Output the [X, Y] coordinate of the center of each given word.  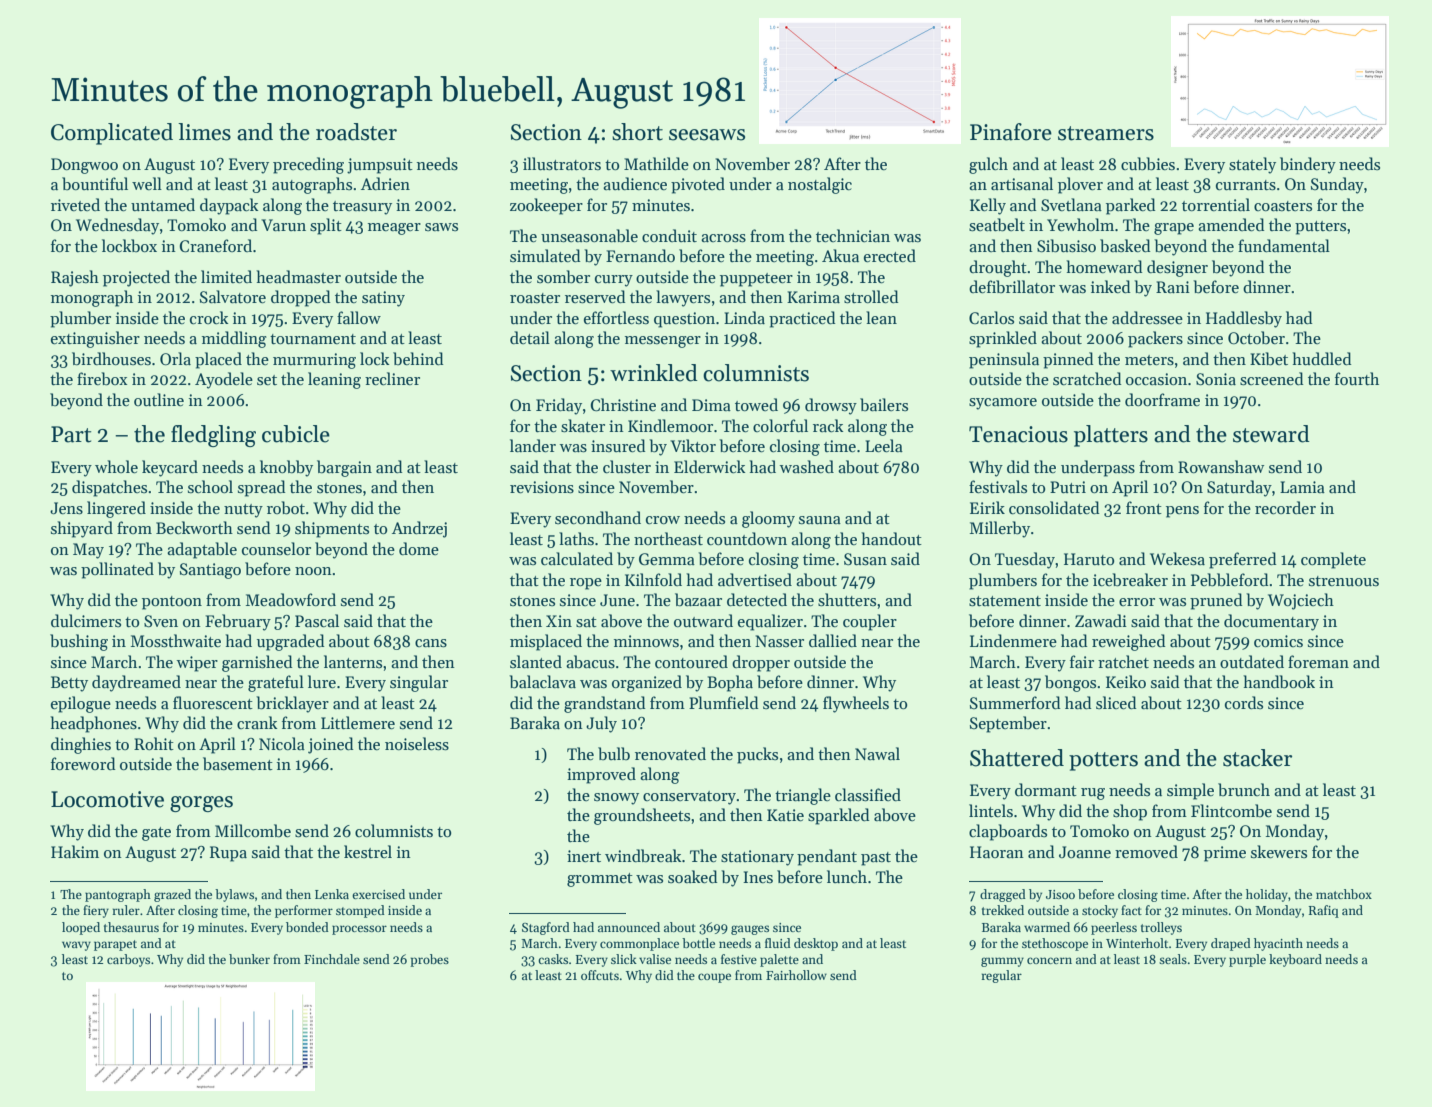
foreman [1318, 661]
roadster [356, 132]
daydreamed [136, 683]
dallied [833, 640]
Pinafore [1011, 132]
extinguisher [95, 339]
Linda [744, 317]
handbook [1279, 682]
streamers [1106, 133]
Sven [161, 621]
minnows [646, 641]
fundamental [1284, 245]
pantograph [118, 895]
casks [553, 959]
